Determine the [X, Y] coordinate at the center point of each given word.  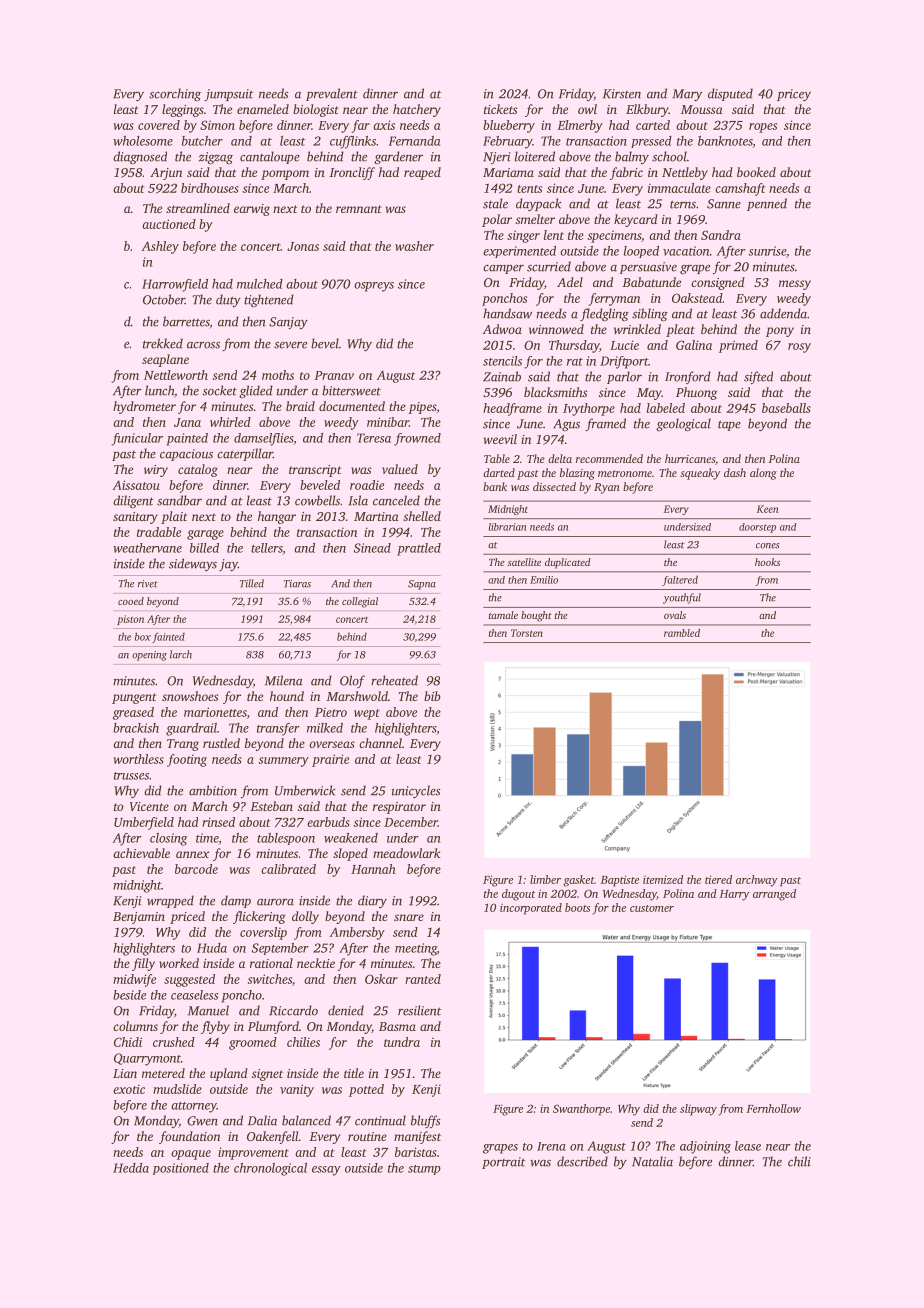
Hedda [131, 1168]
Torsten [527, 633]
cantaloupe [270, 157]
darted [499, 472]
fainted [168, 637]
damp [236, 901]
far [361, 126]
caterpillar [245, 454]
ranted [423, 979]
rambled [682, 633]
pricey [794, 95]
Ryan [607, 488]
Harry [734, 895]
